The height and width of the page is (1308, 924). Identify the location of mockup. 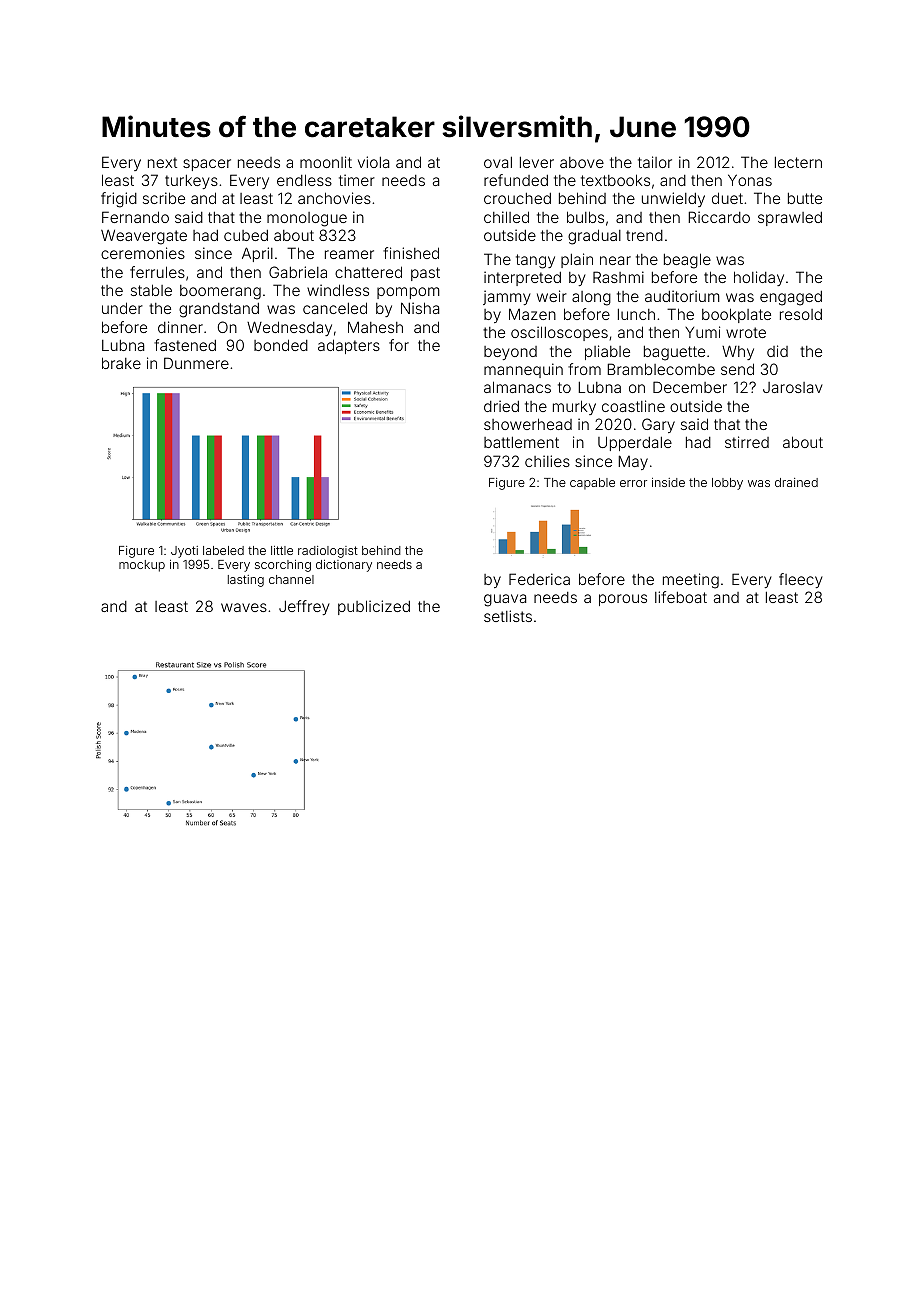
(142, 566).
